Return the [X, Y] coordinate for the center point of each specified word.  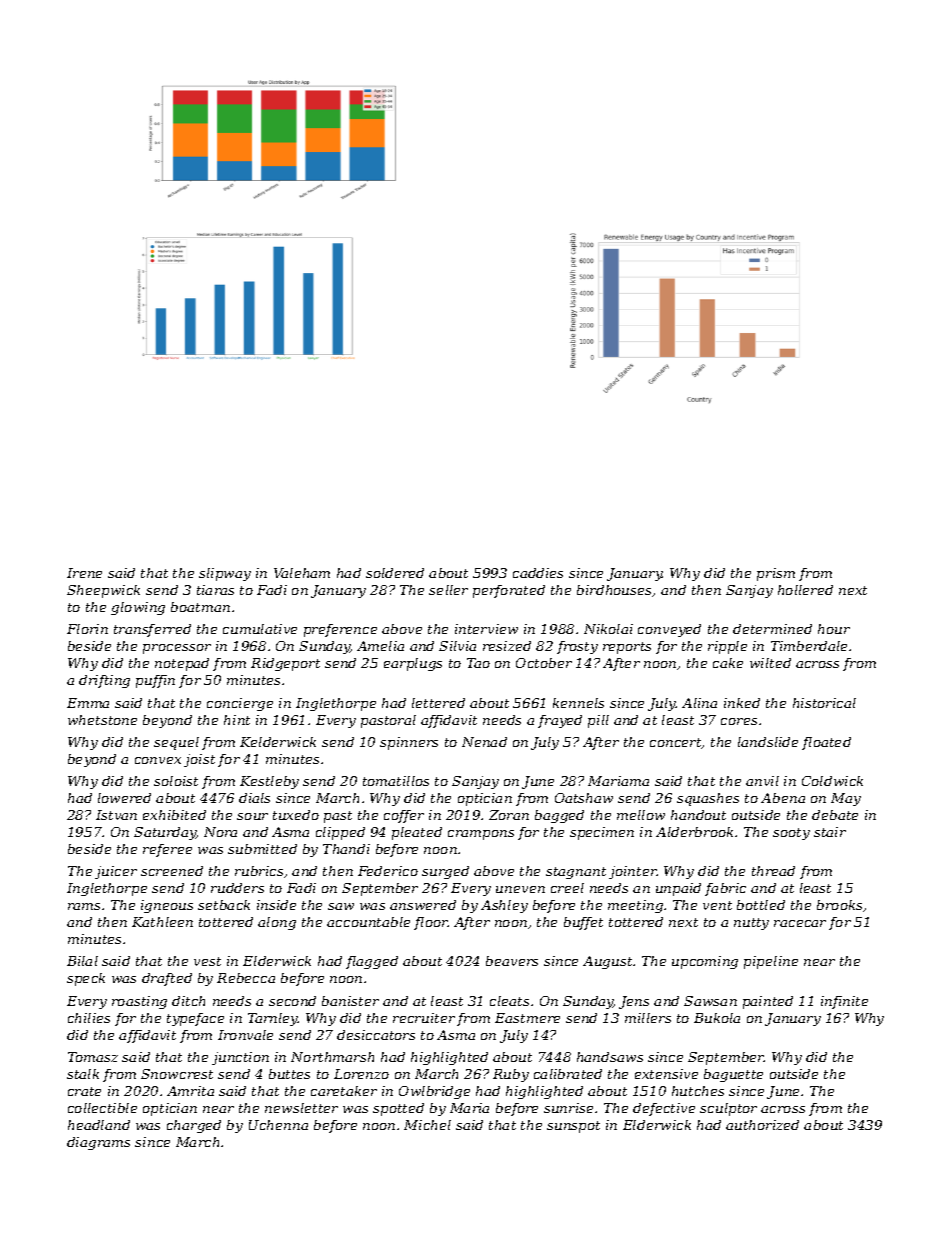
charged [194, 1126]
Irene [84, 573]
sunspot [573, 1127]
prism [776, 574]
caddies [538, 573]
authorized [762, 1125]
